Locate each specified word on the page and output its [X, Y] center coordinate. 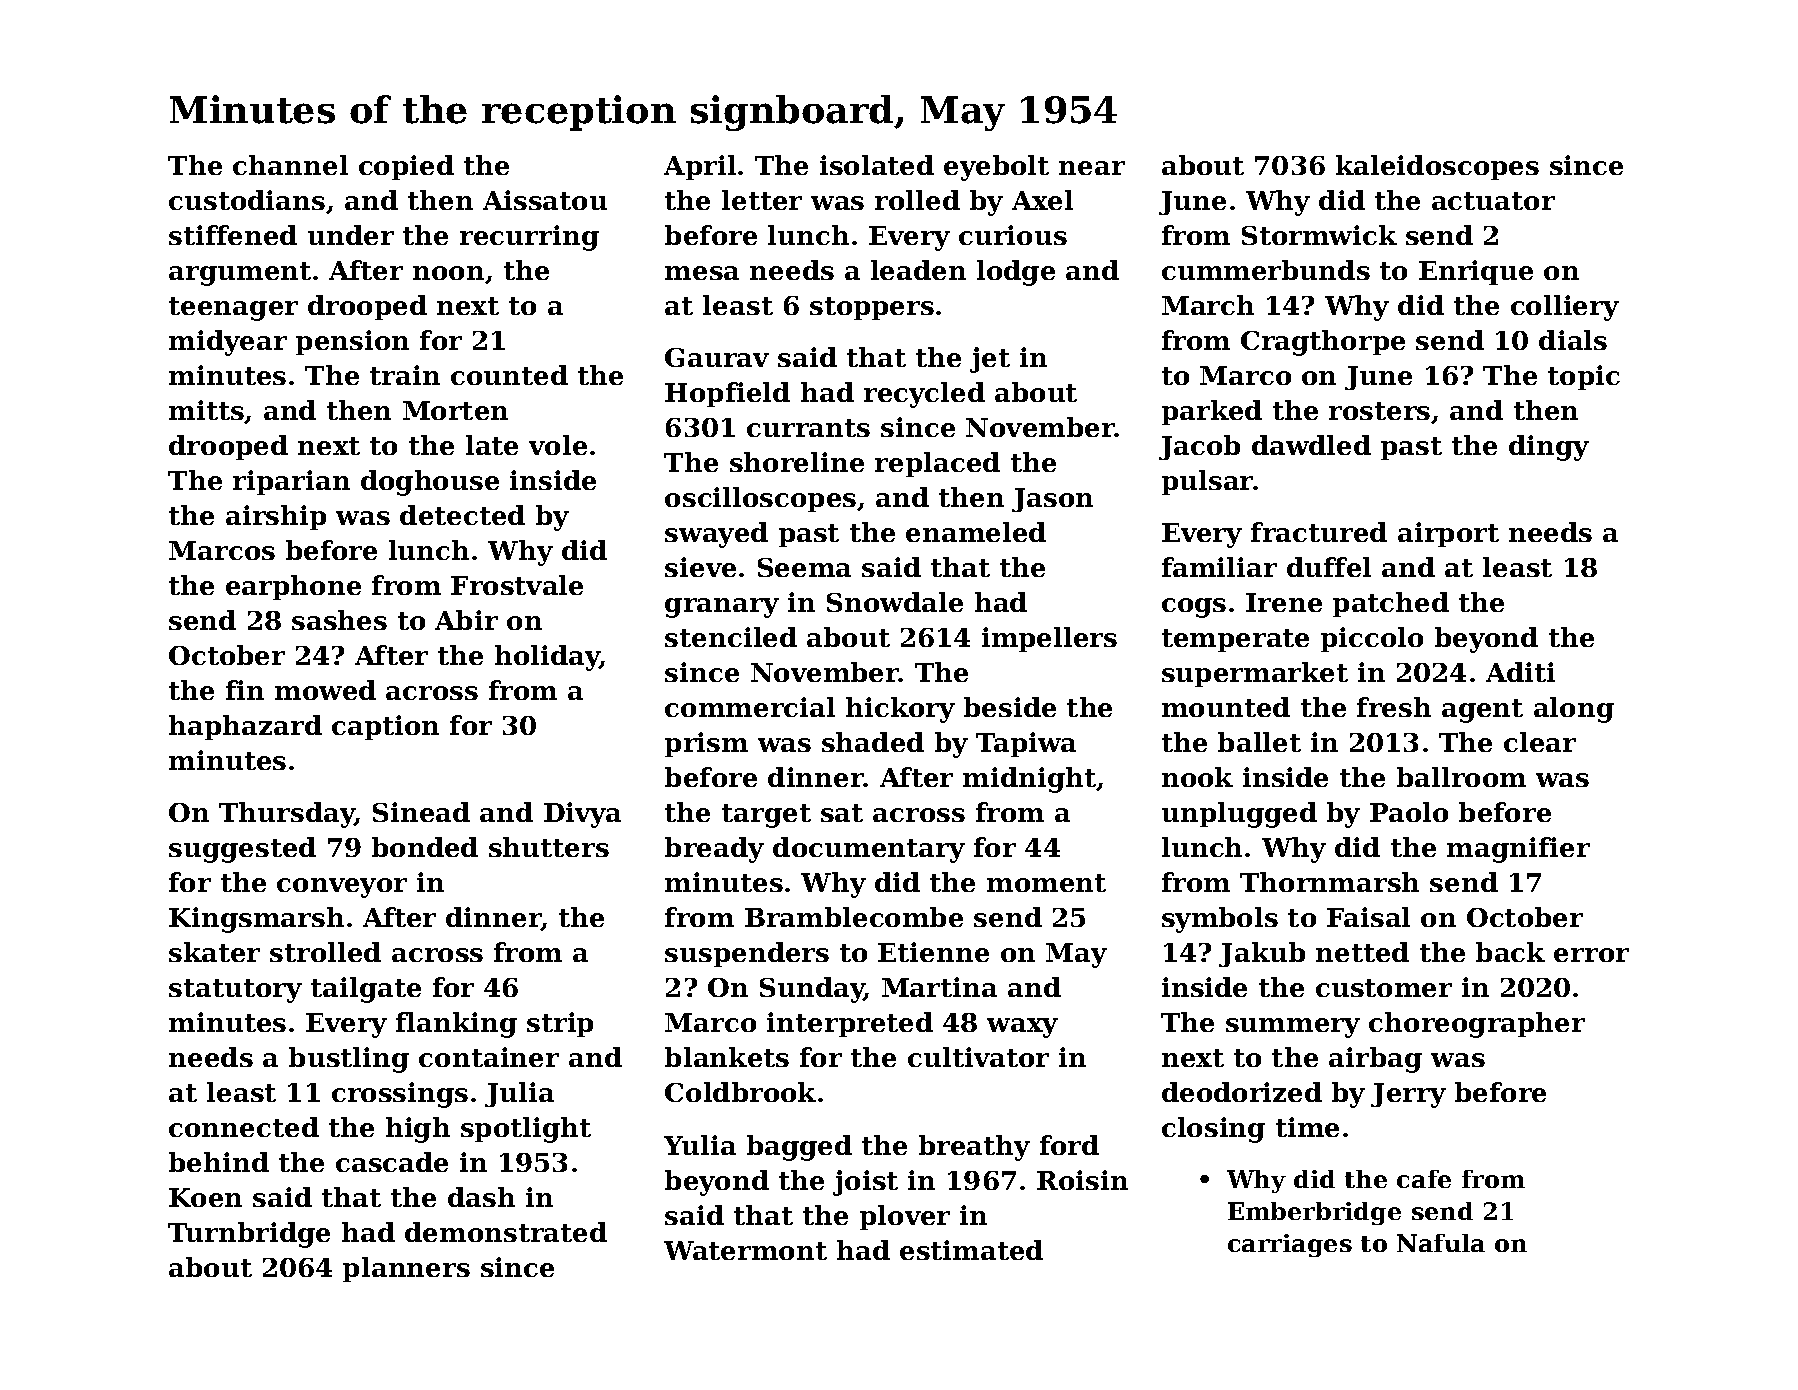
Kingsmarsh [256, 920]
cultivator [978, 1057]
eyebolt [996, 168]
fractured [1319, 532]
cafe [1424, 1179]
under [351, 235]
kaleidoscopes [1437, 167]
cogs [1194, 608]
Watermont [745, 1250]
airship [276, 517]
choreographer [1477, 1025]
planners [406, 1269]
